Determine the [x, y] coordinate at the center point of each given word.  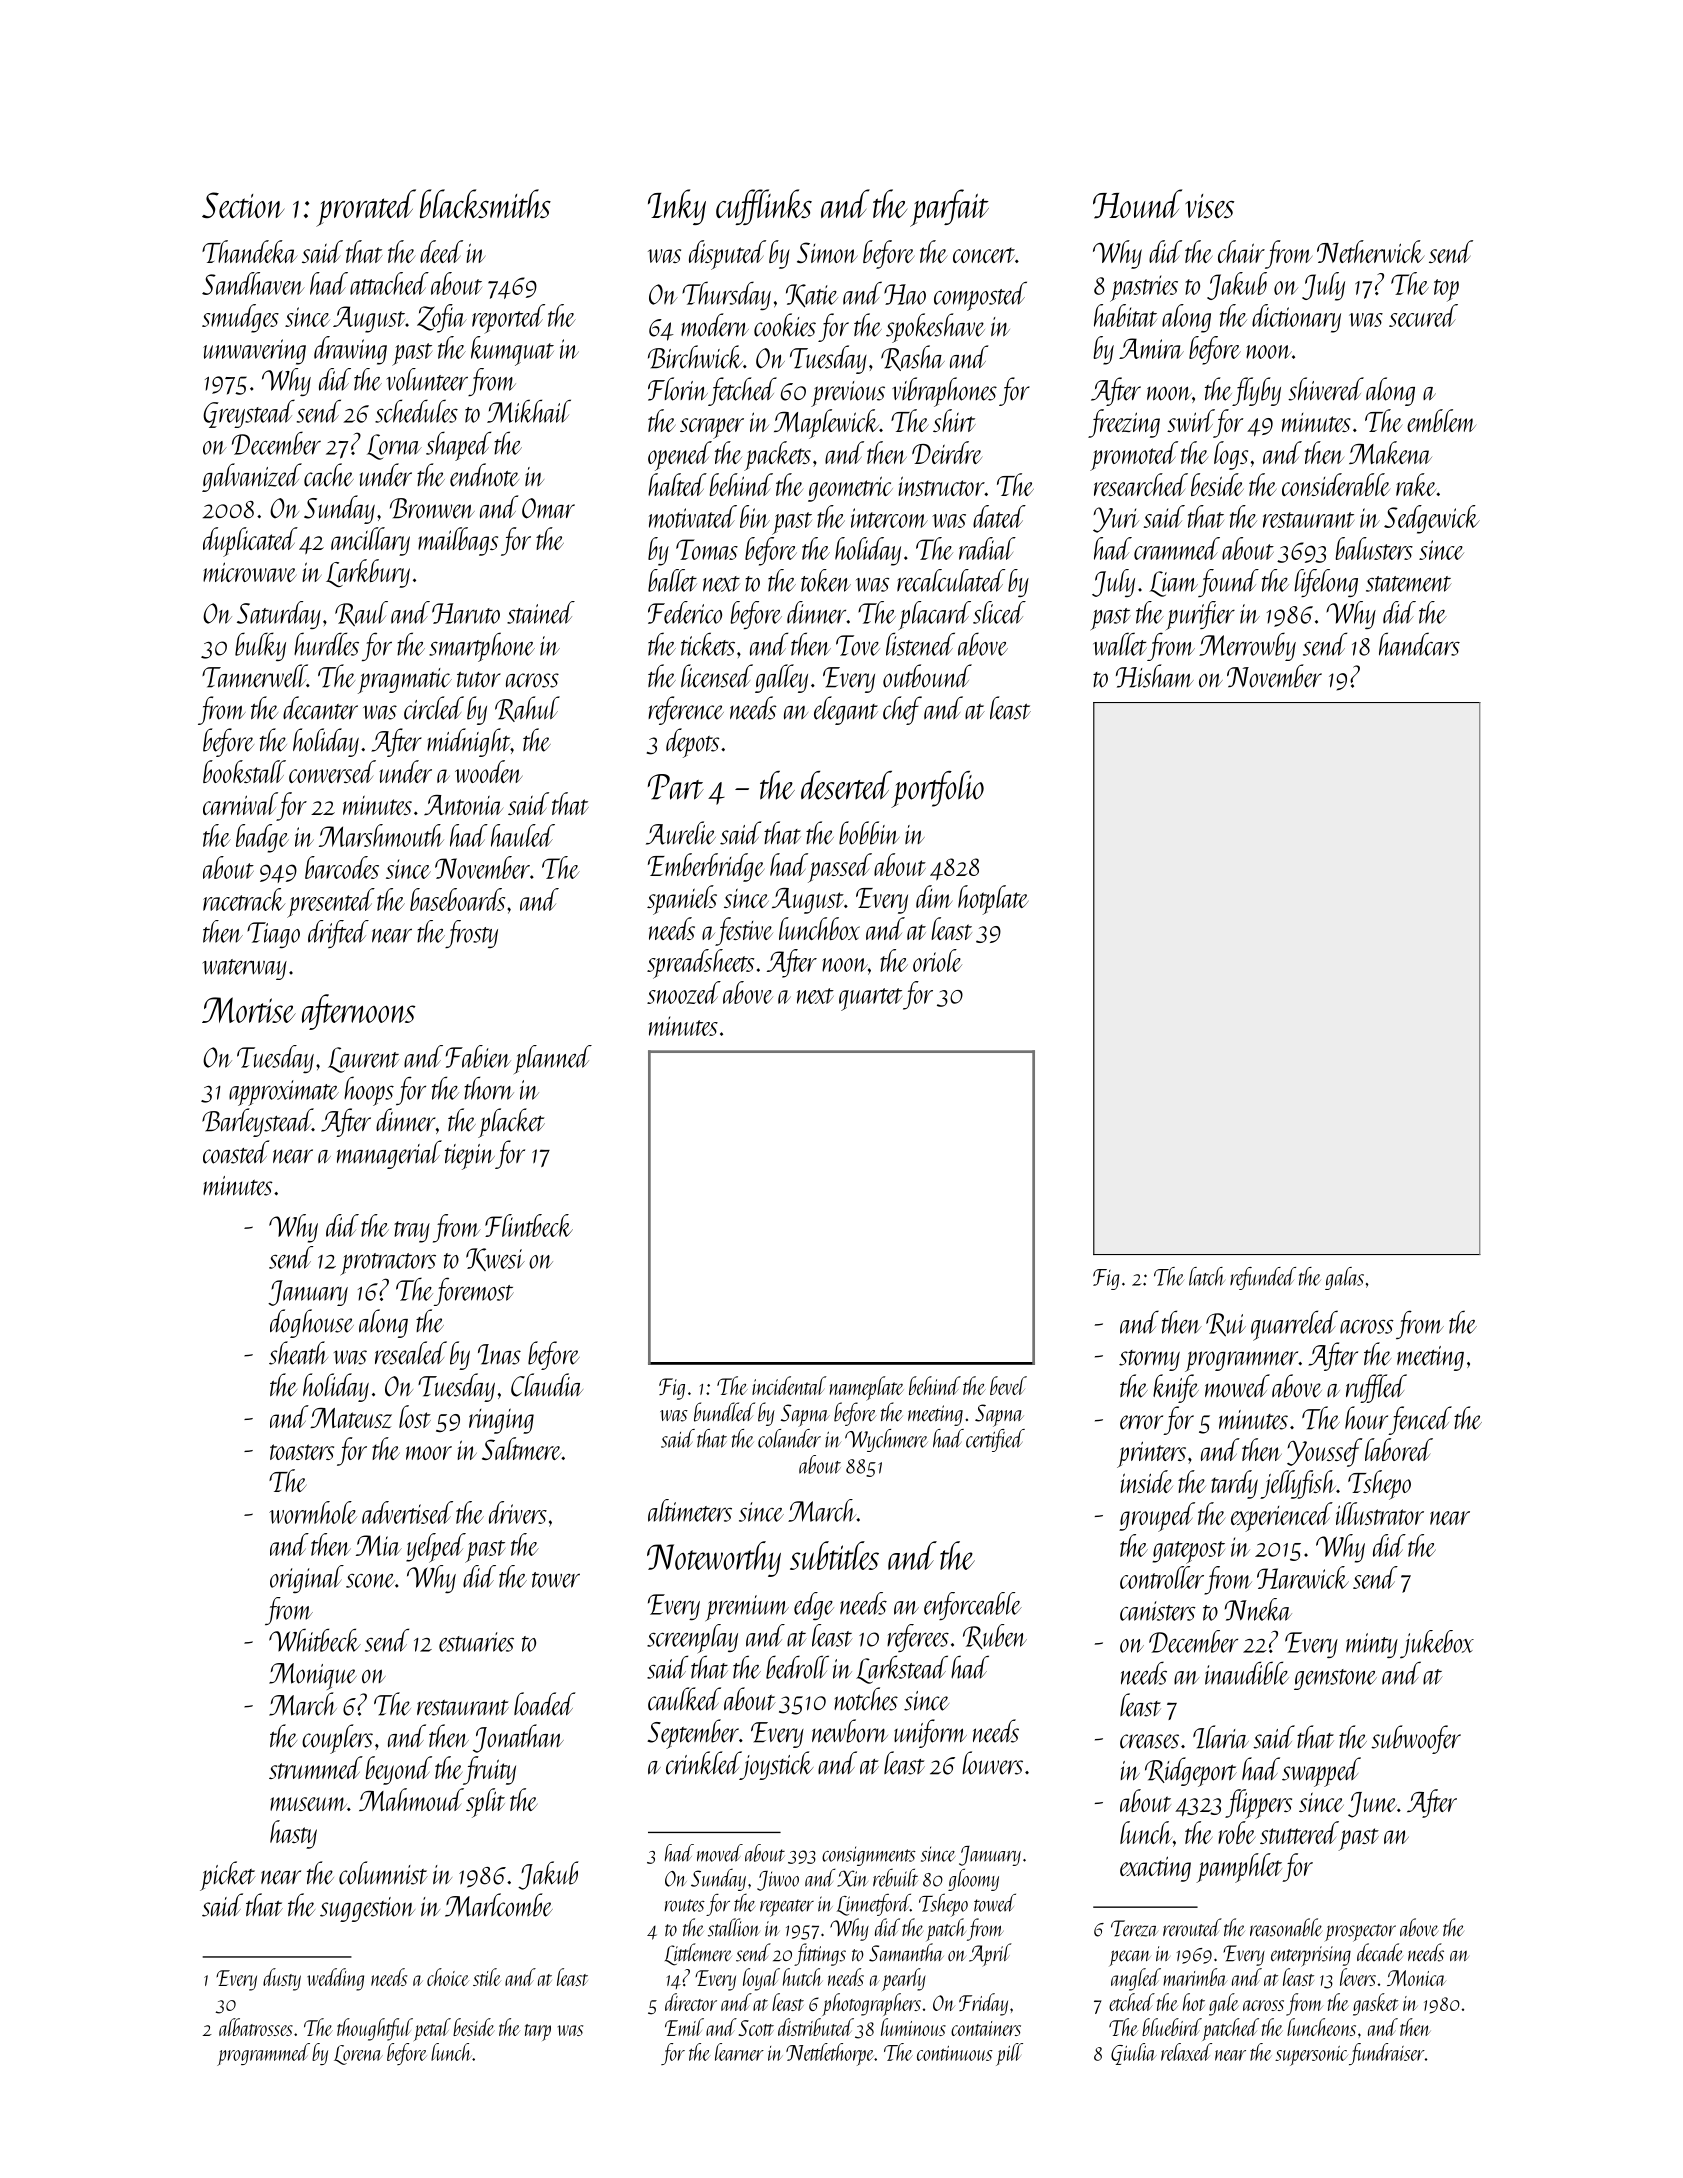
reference [686, 710]
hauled [523, 835]
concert [984, 255]
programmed [263, 2054]
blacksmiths [485, 203]
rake [1416, 484]
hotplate [993, 900]
